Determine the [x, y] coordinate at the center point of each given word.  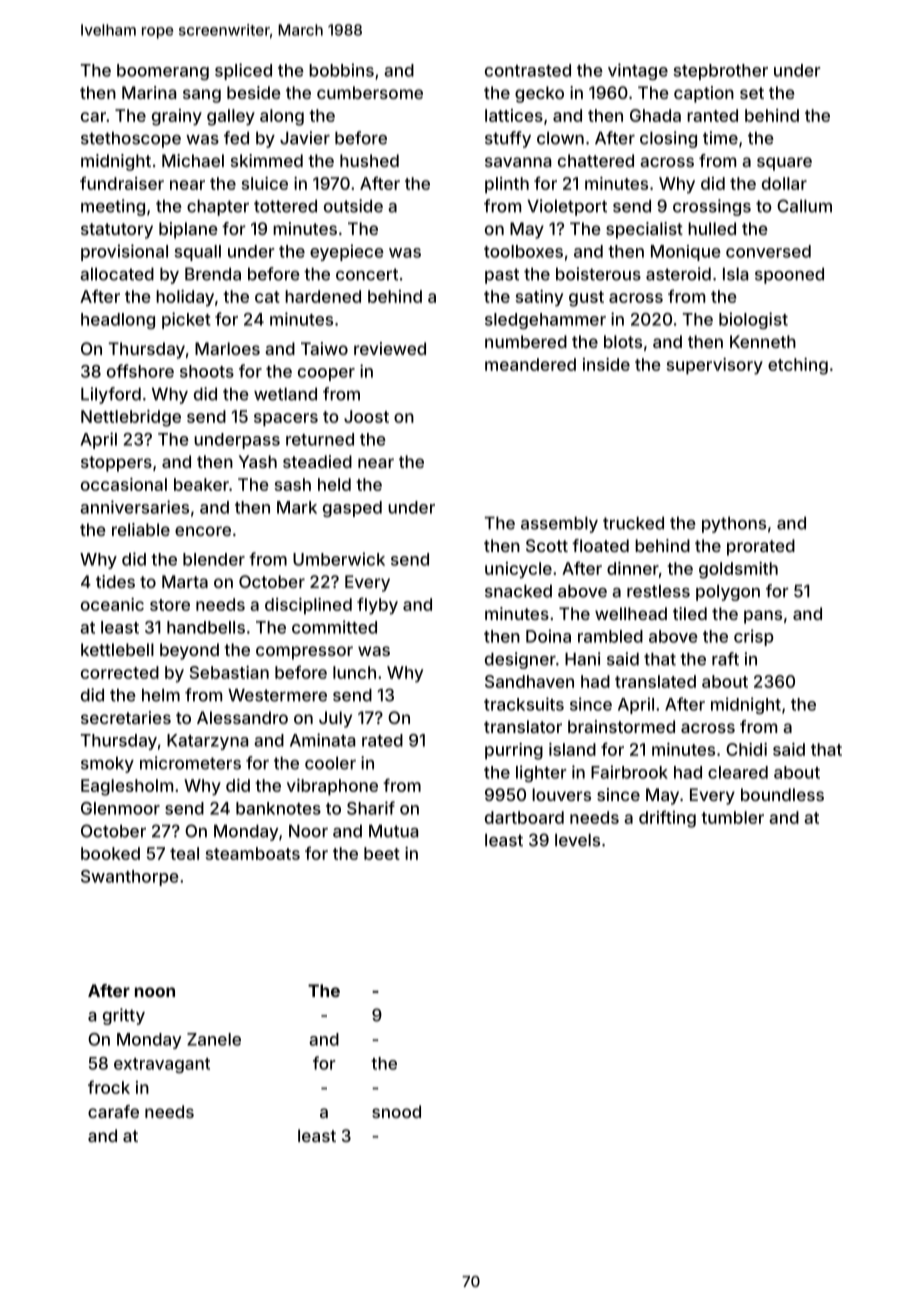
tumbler [732, 817]
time [720, 138]
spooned [789, 276]
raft [725, 659]
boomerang [163, 72]
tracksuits [524, 704]
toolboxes [523, 251]
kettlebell [117, 649]
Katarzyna [207, 742]
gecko [539, 94]
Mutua [393, 831]
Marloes [227, 348]
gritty [124, 1016]
